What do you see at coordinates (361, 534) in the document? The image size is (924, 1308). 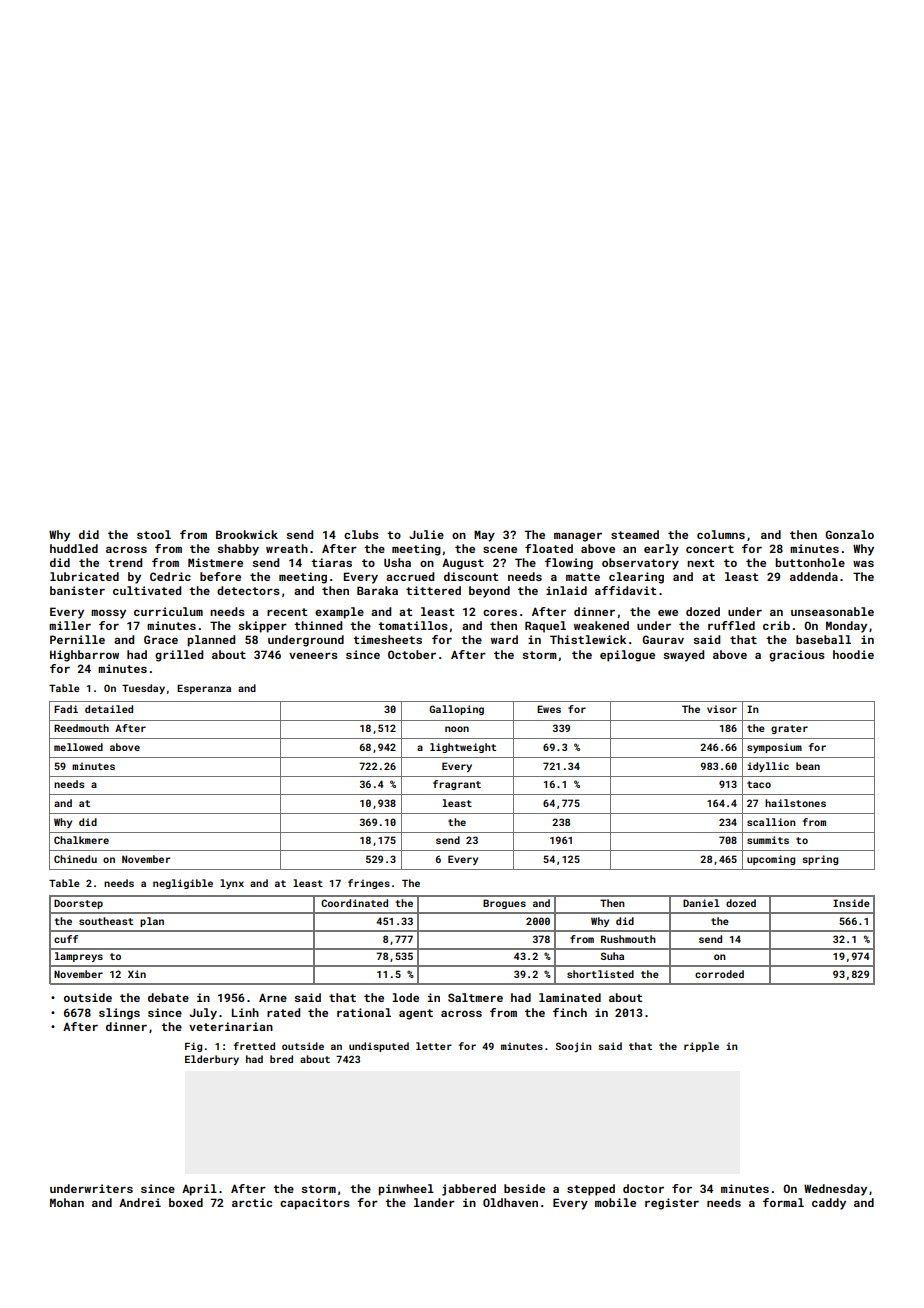 I see `clubs` at bounding box center [361, 534].
